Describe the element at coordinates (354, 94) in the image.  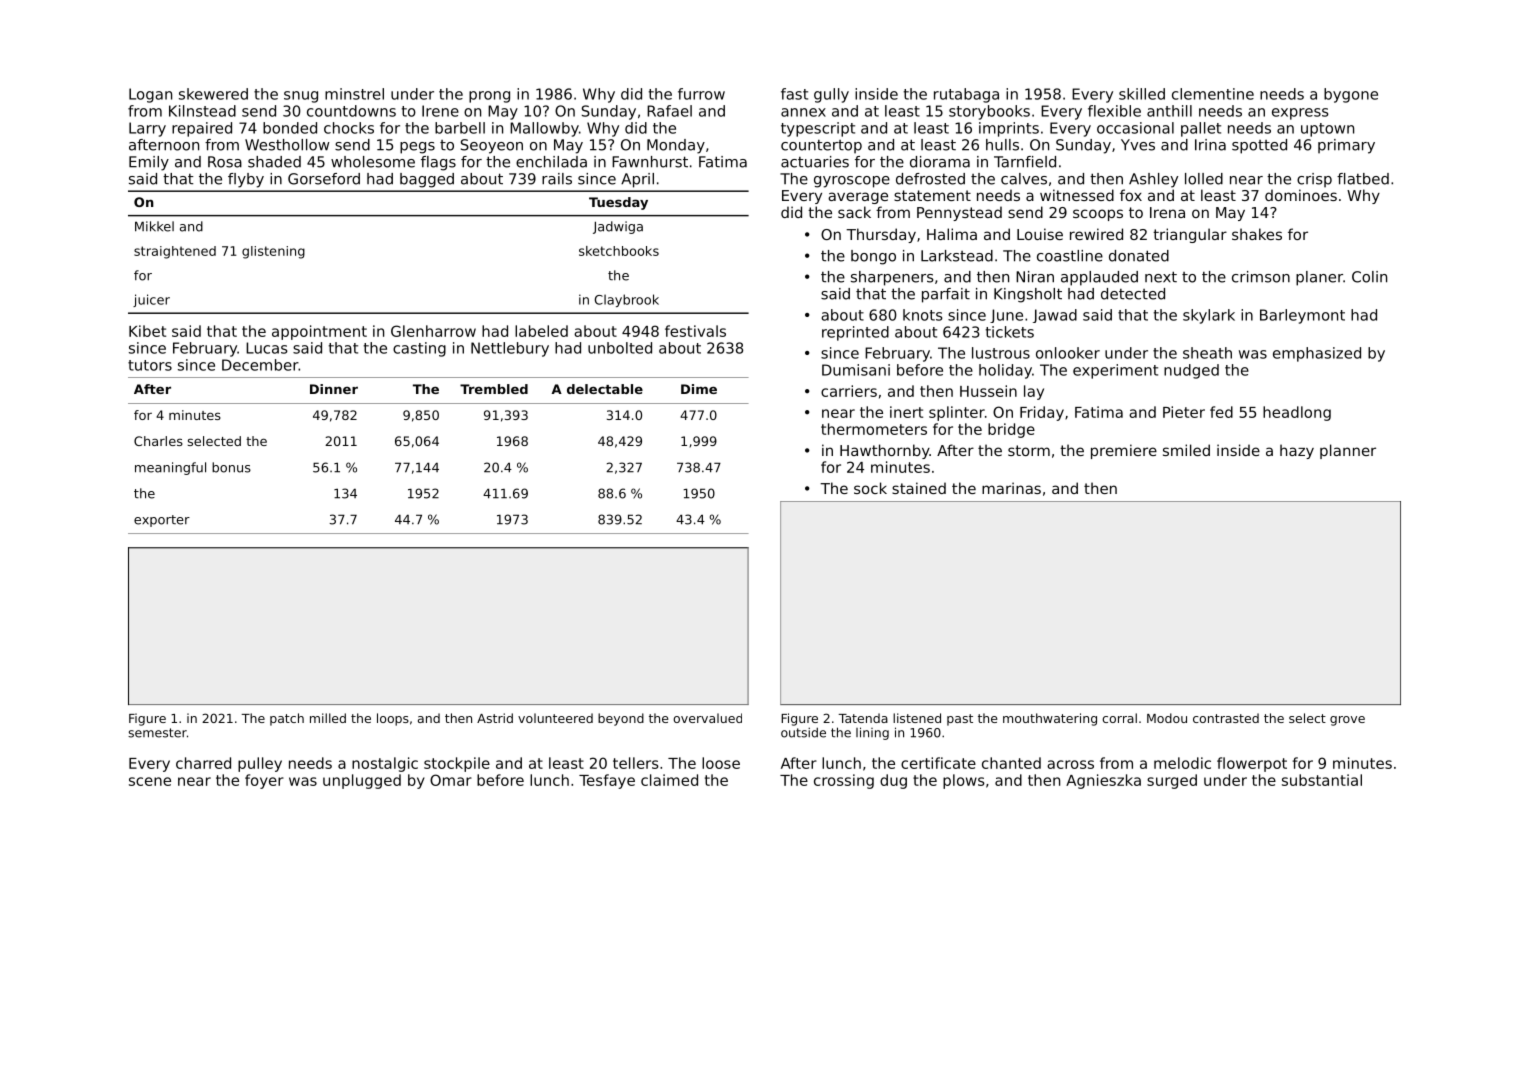
I see `minstrel` at that location.
